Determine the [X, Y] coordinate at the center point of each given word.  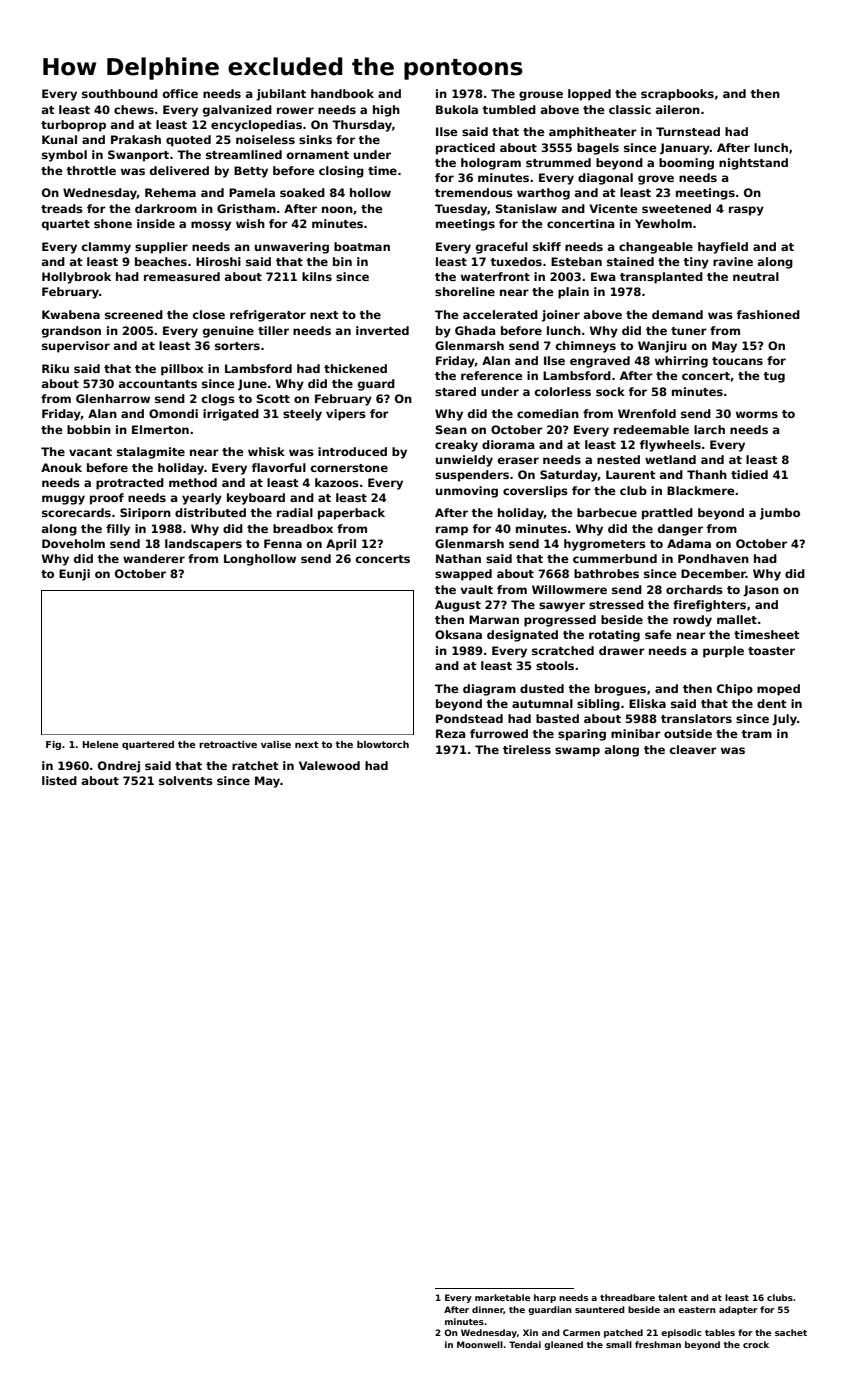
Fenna [283, 543]
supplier [161, 248]
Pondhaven [713, 558]
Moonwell [480, 1344]
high [386, 111]
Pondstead [469, 718]
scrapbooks [677, 95]
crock [756, 1344]
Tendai [525, 1344]
